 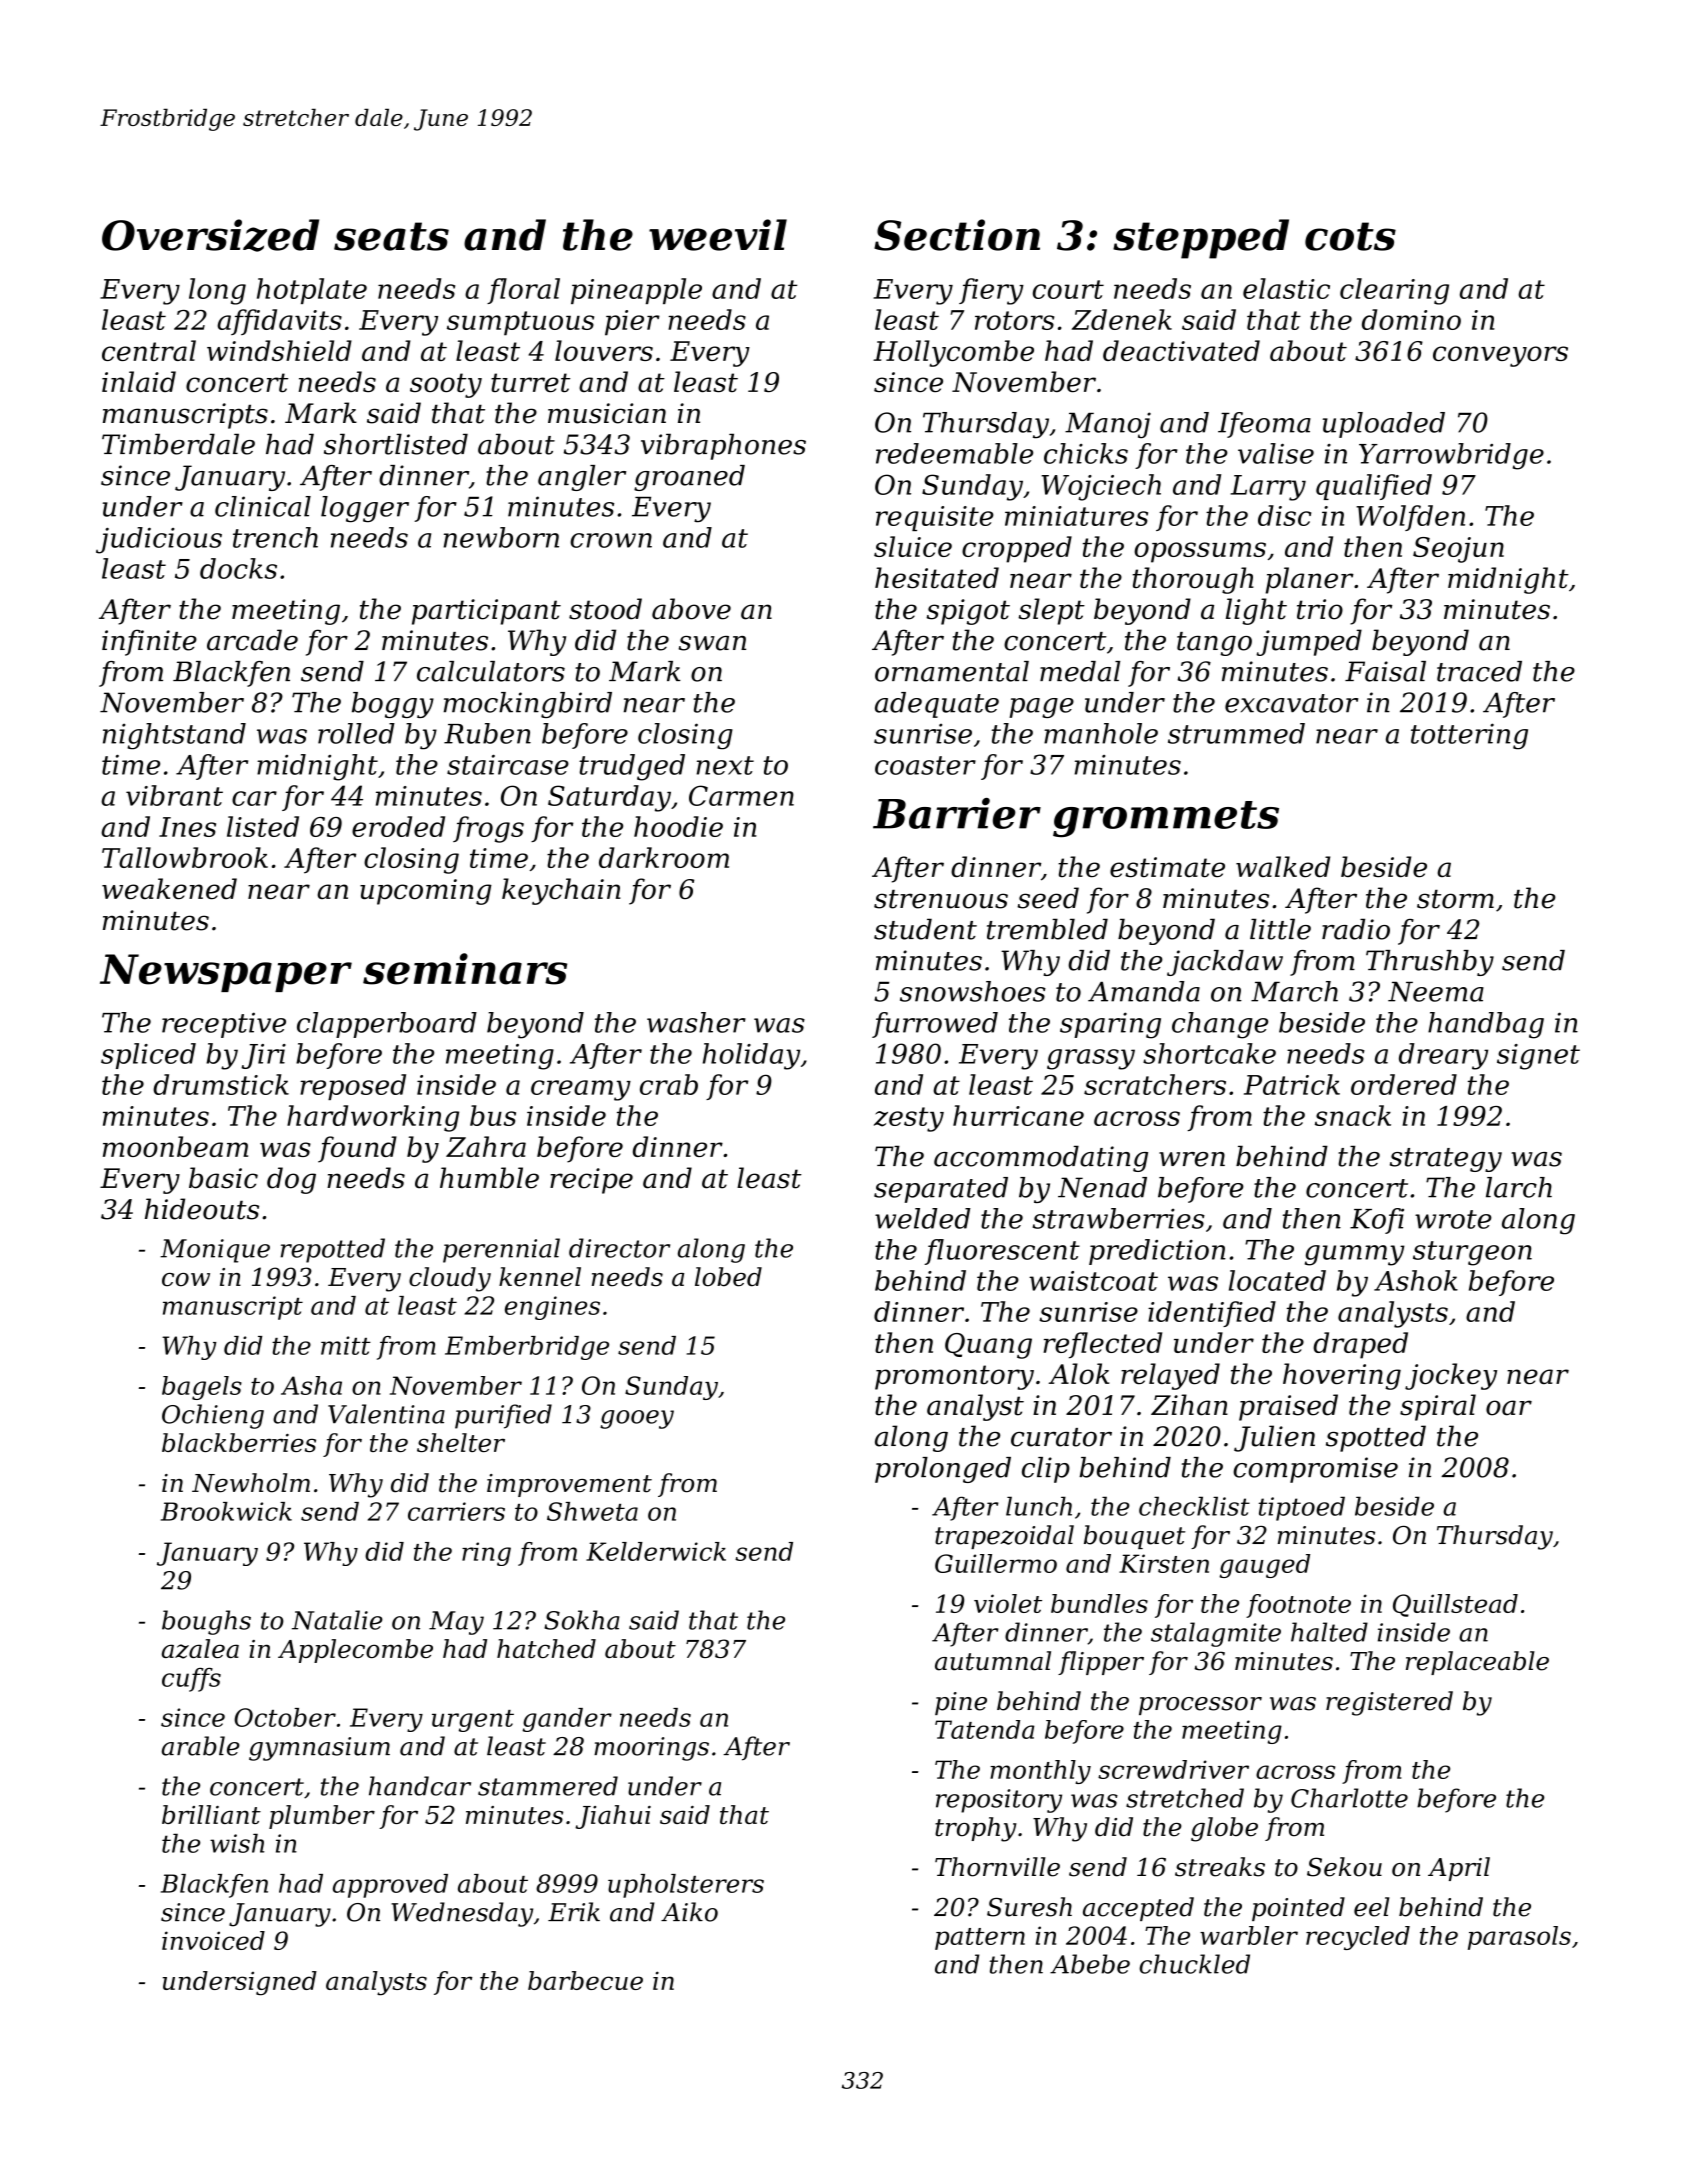 What do you see at coordinates (1201, 239) in the screenshot?
I see `stepped` at bounding box center [1201, 239].
